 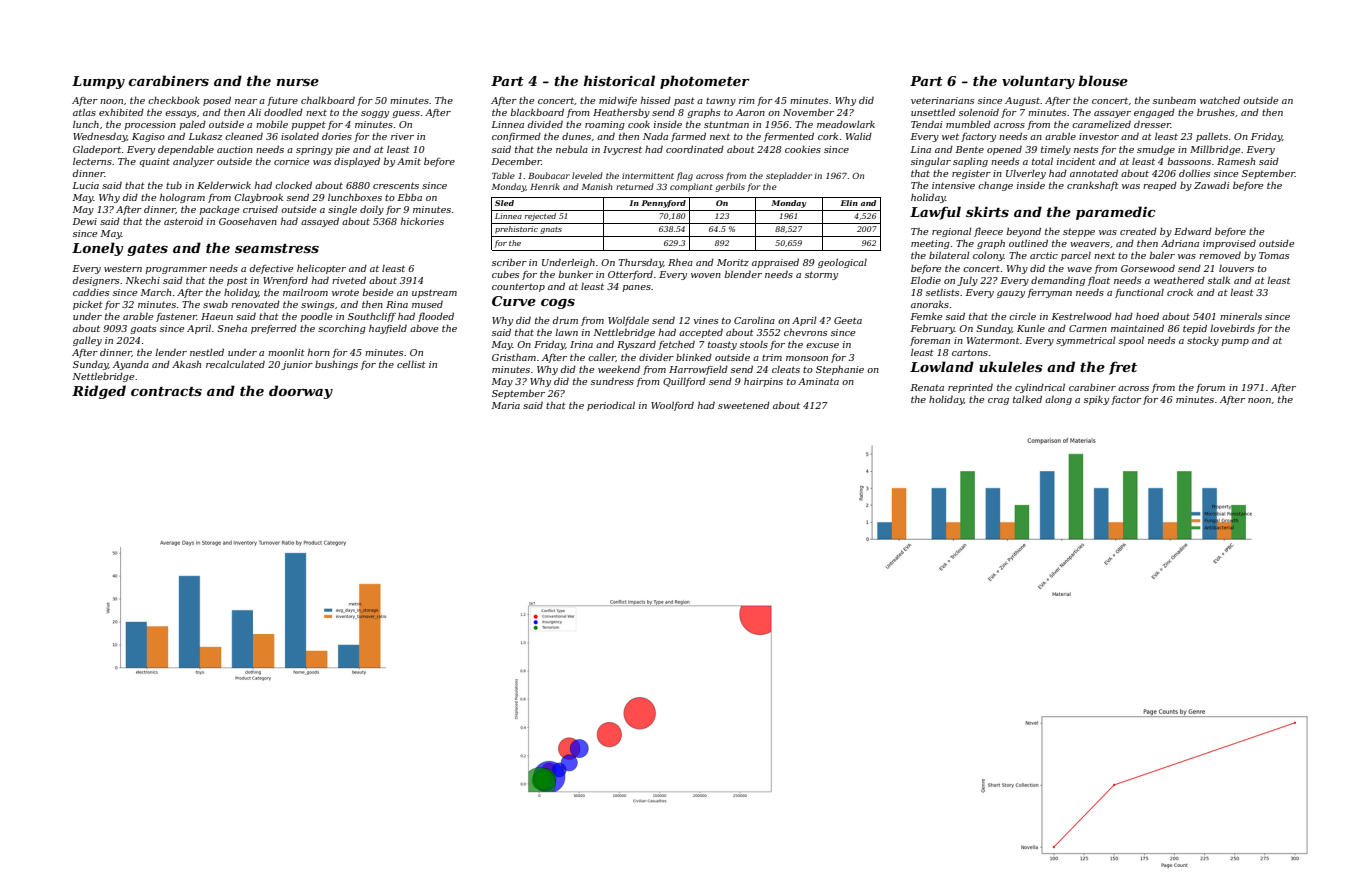 What do you see at coordinates (672, 406) in the image?
I see `Woolford` at bounding box center [672, 406].
